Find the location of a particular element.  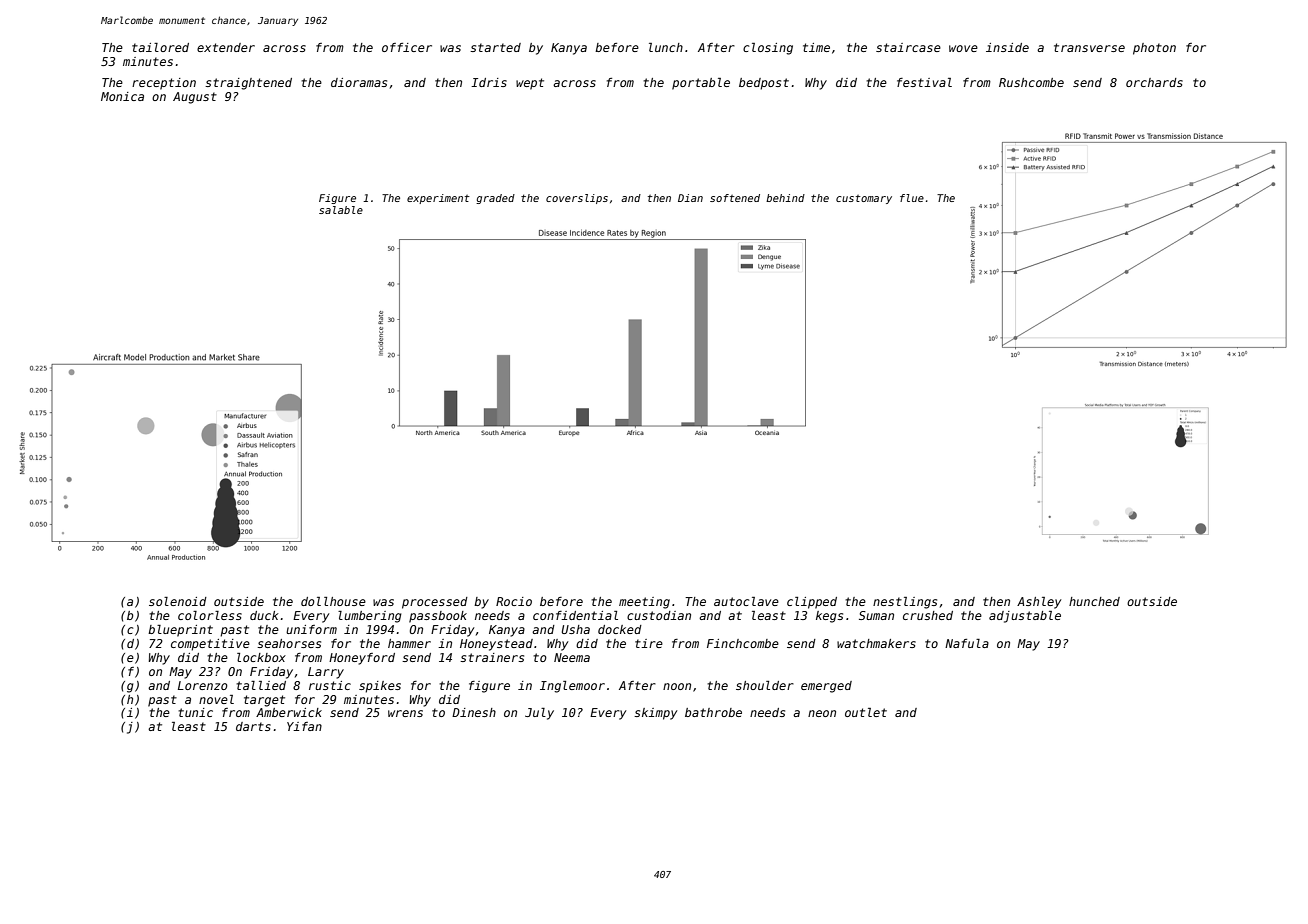

customary is located at coordinates (864, 199).
